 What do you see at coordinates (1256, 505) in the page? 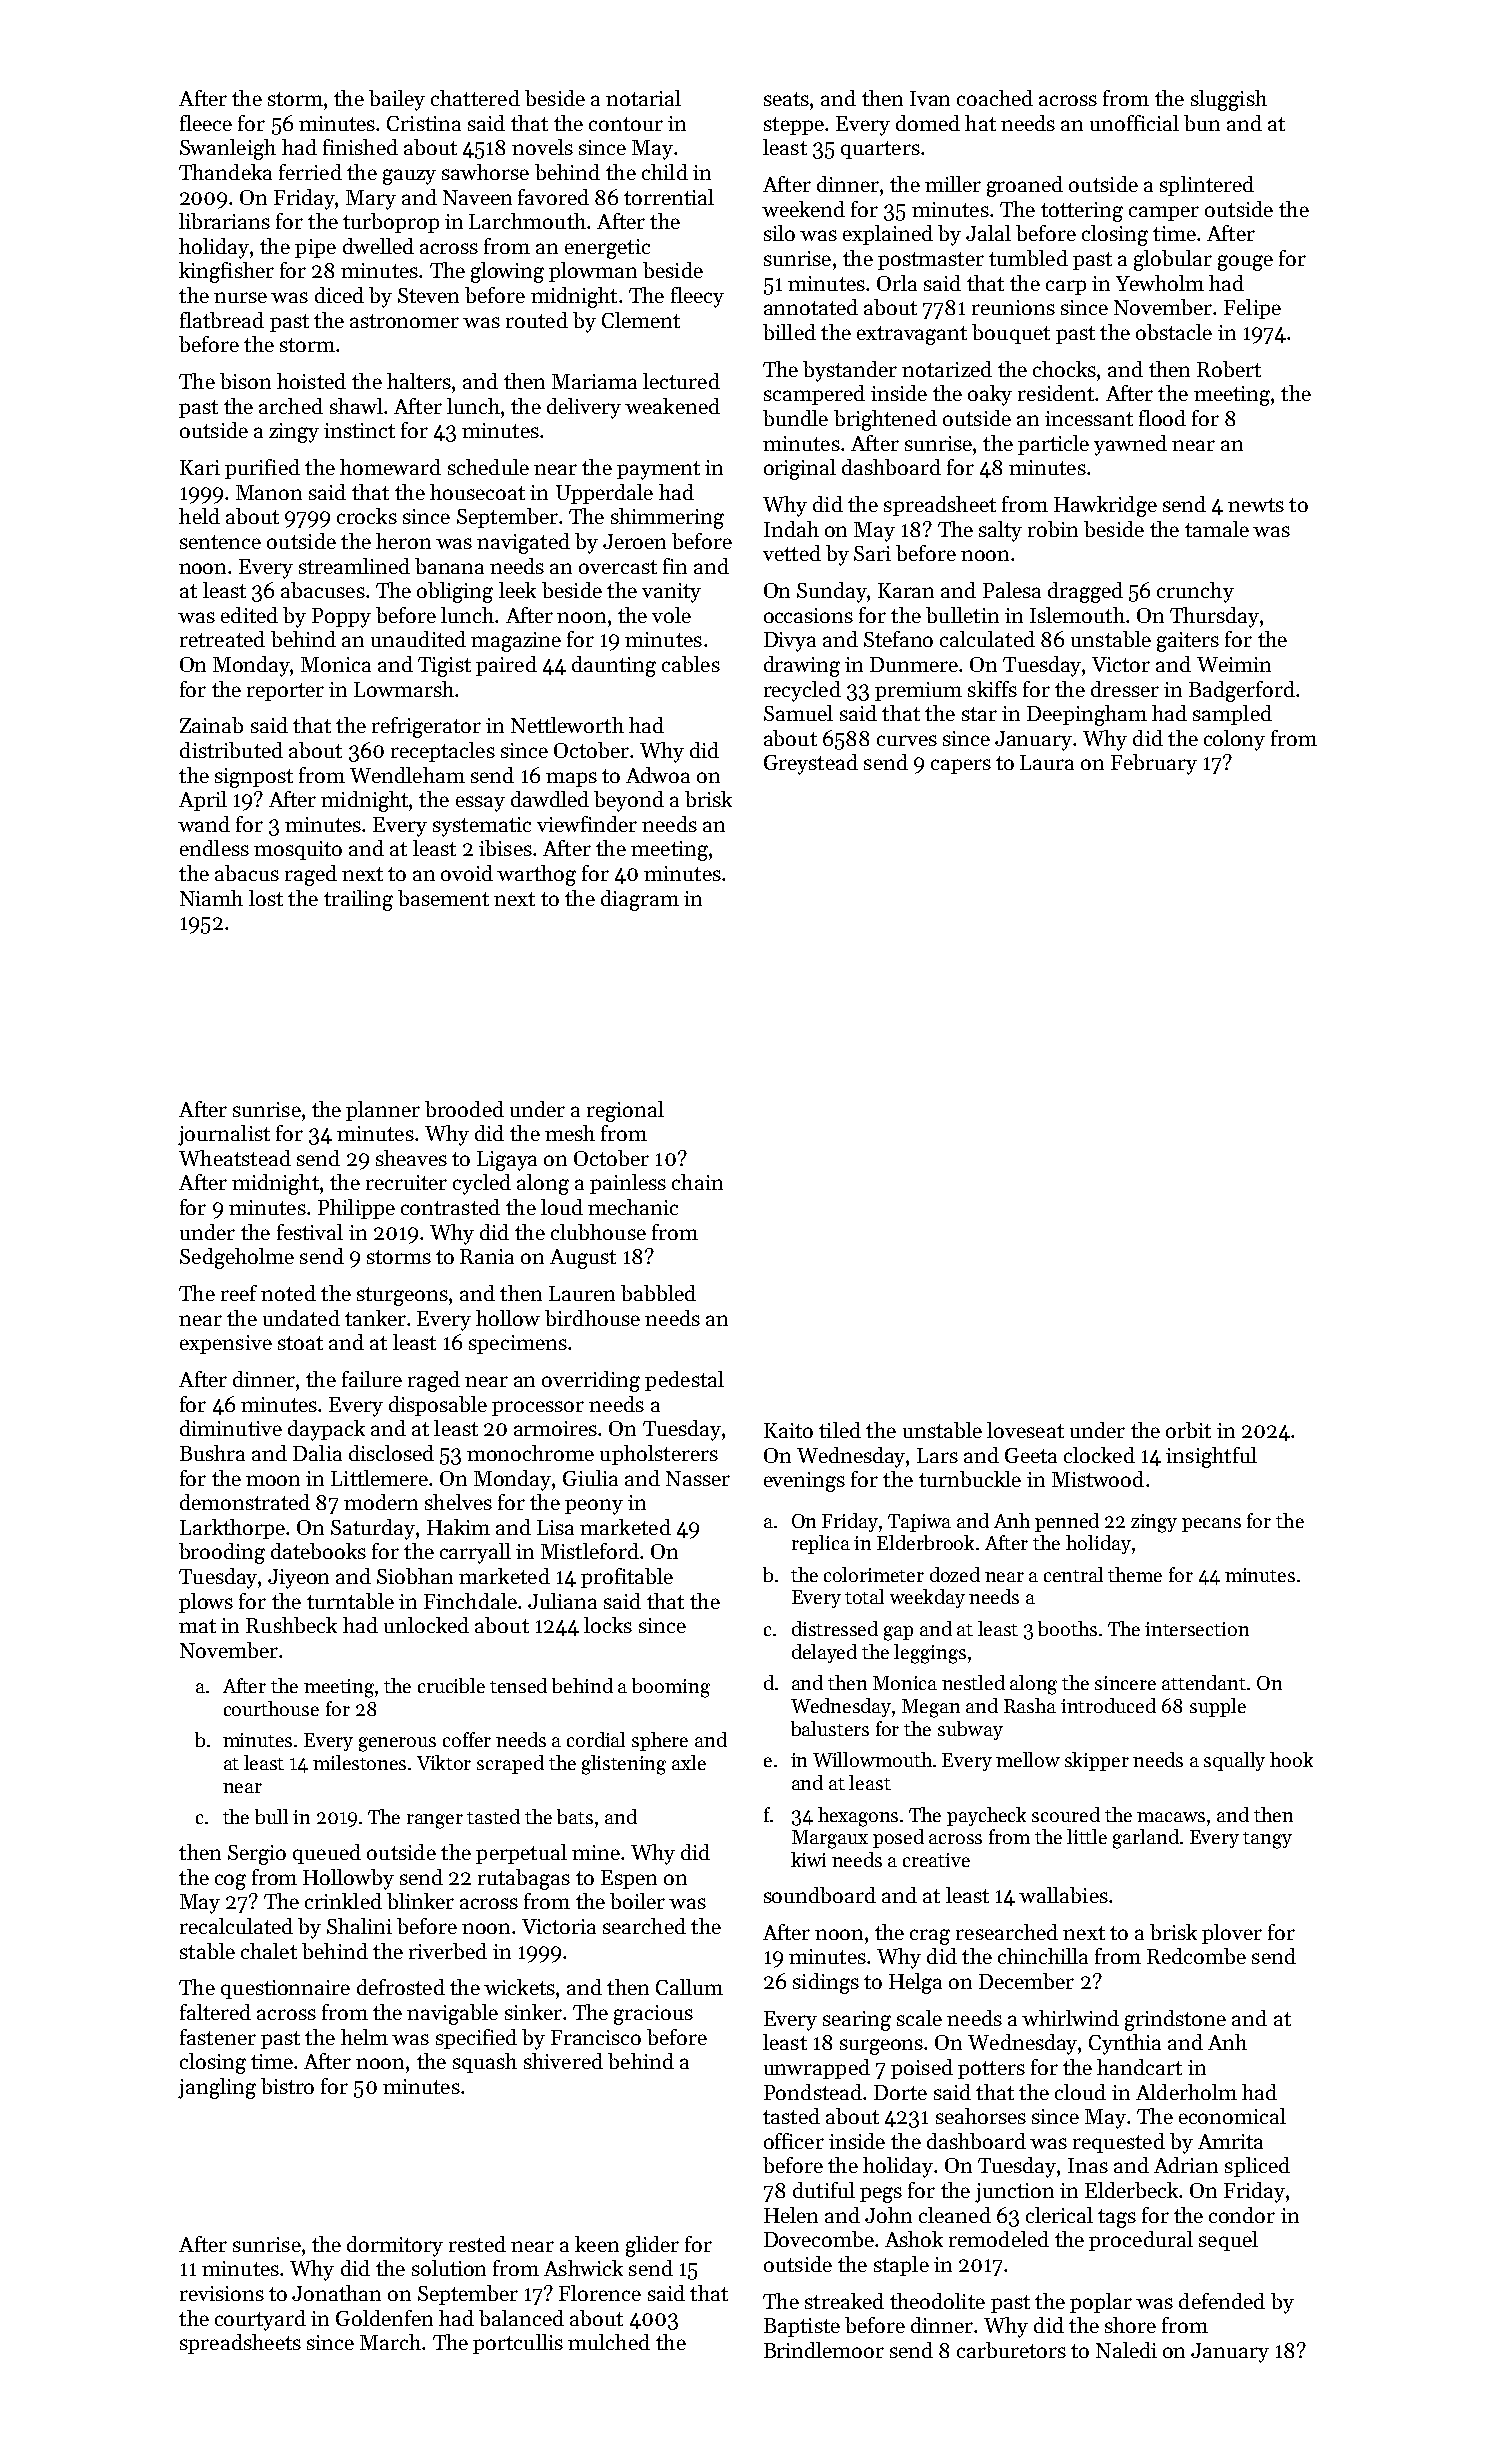
I see `newts` at bounding box center [1256, 505].
